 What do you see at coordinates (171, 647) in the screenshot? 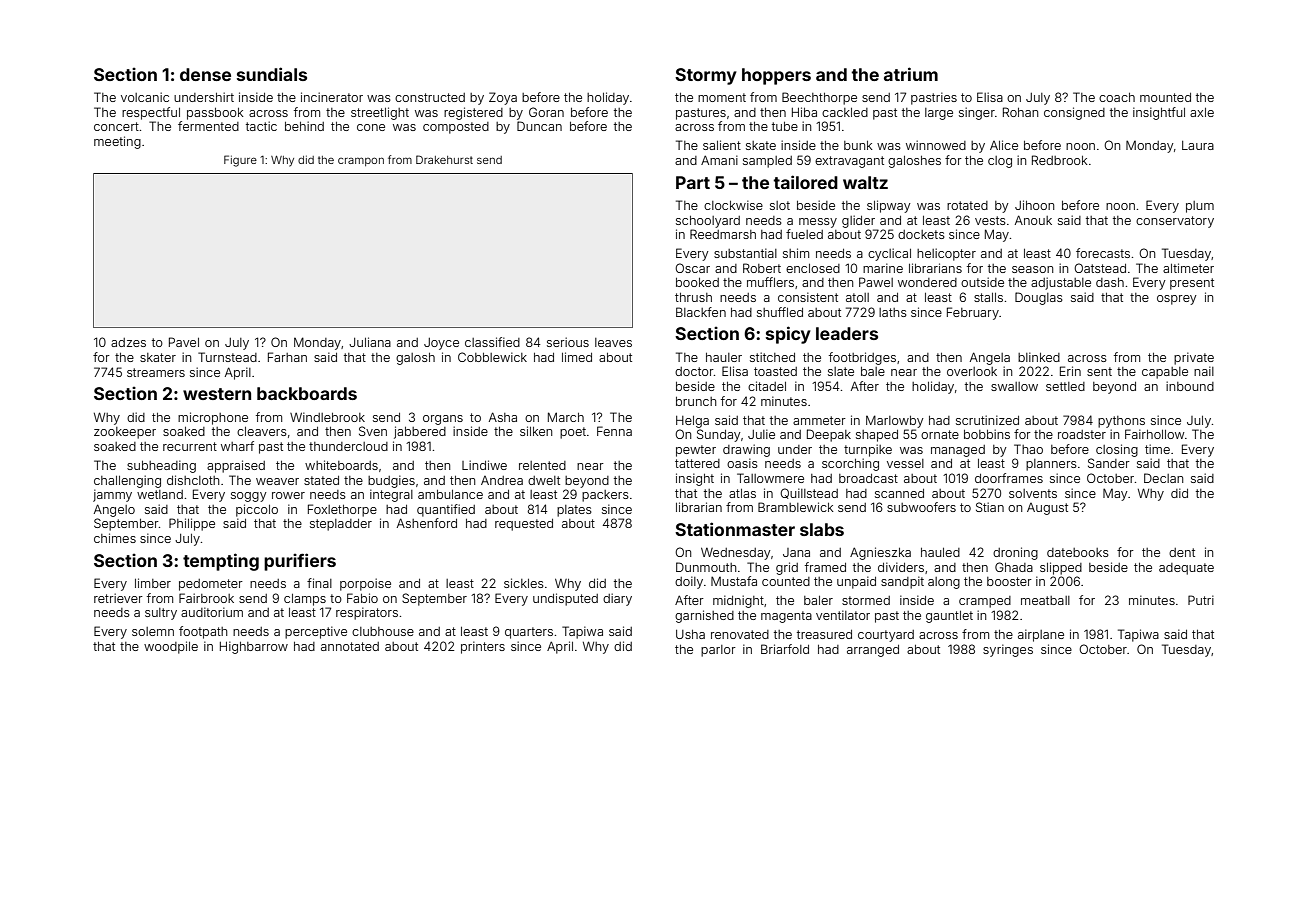
I see `woodpile` at bounding box center [171, 647].
